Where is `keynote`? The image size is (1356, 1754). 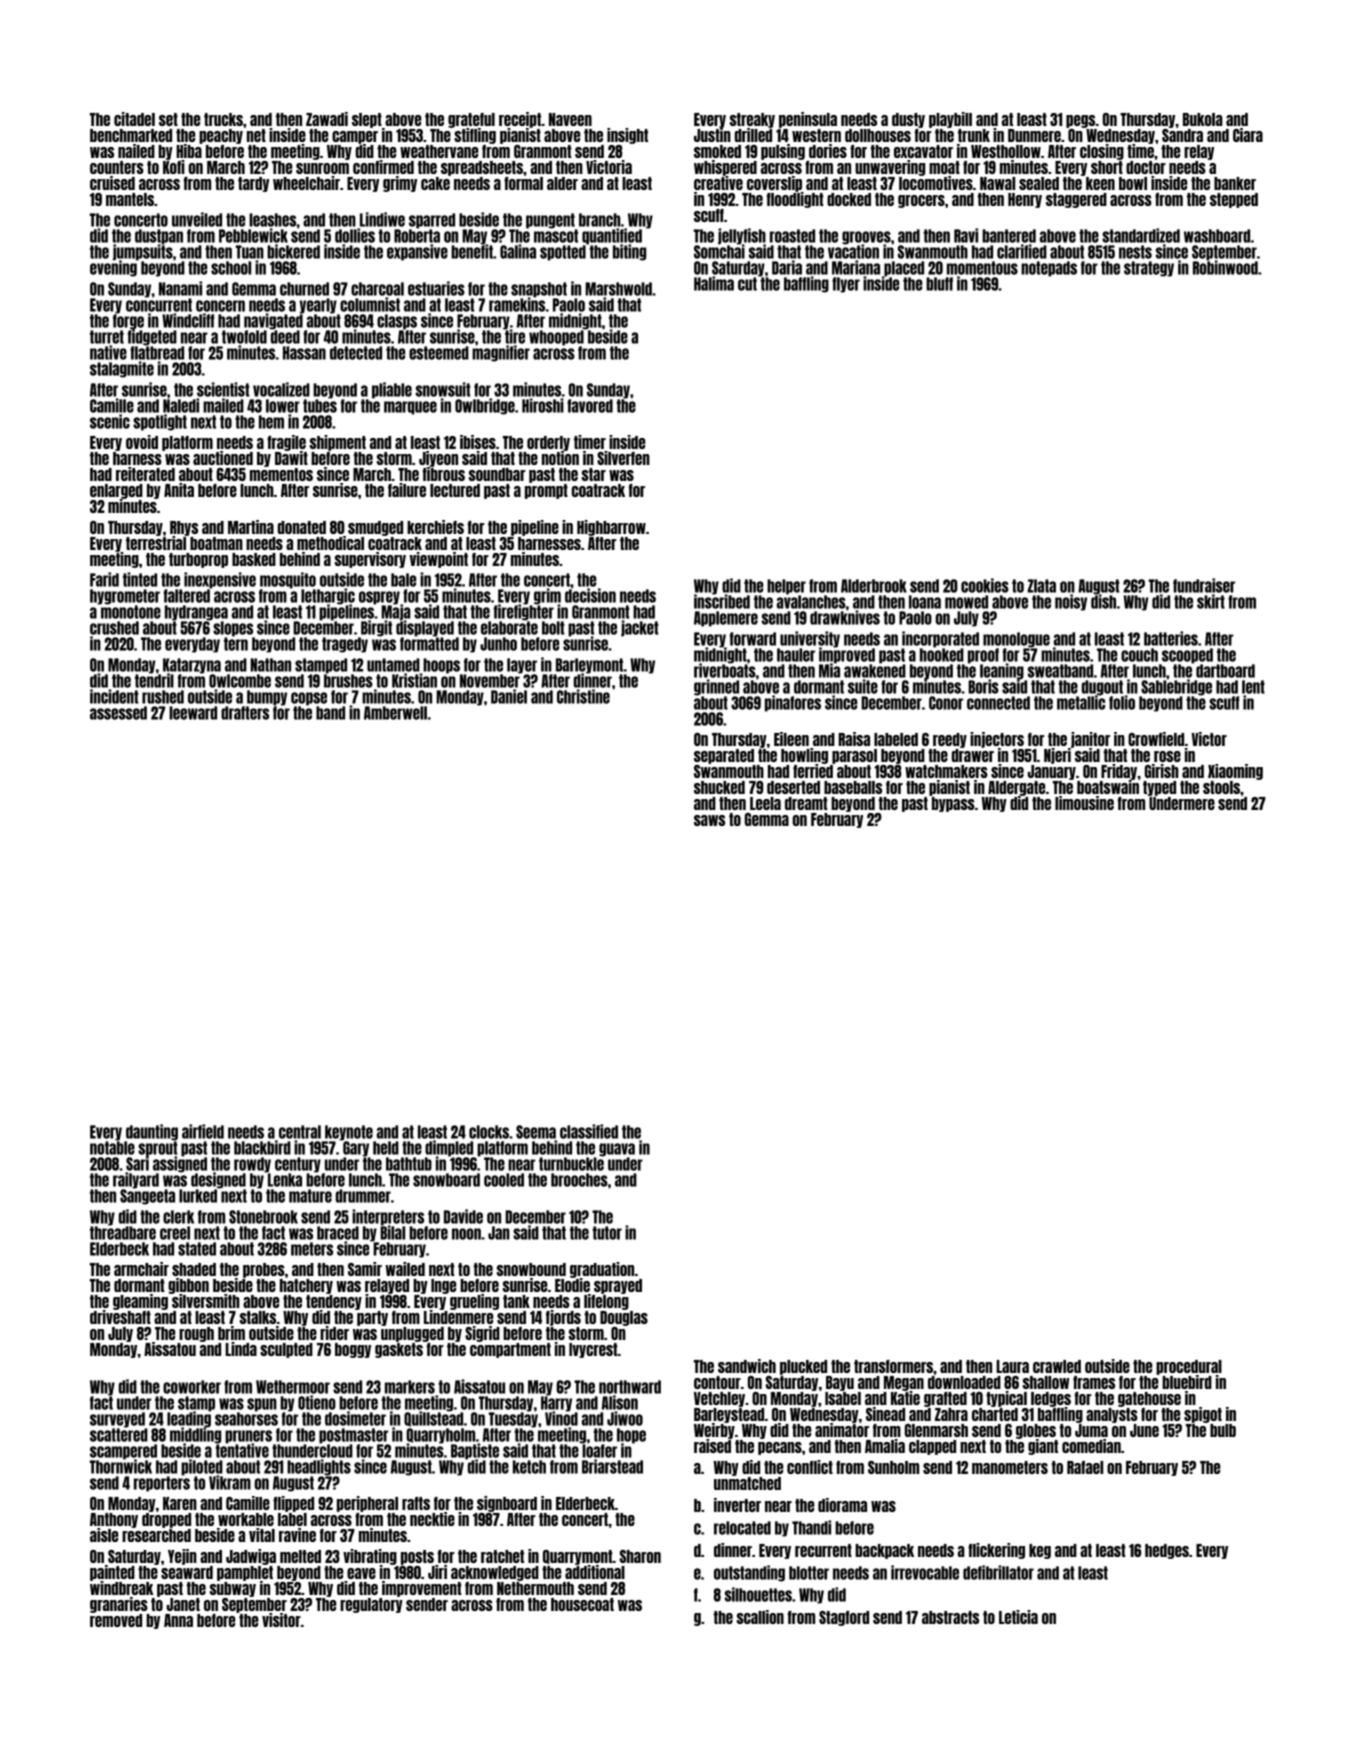 keynote is located at coordinates (349, 1133).
